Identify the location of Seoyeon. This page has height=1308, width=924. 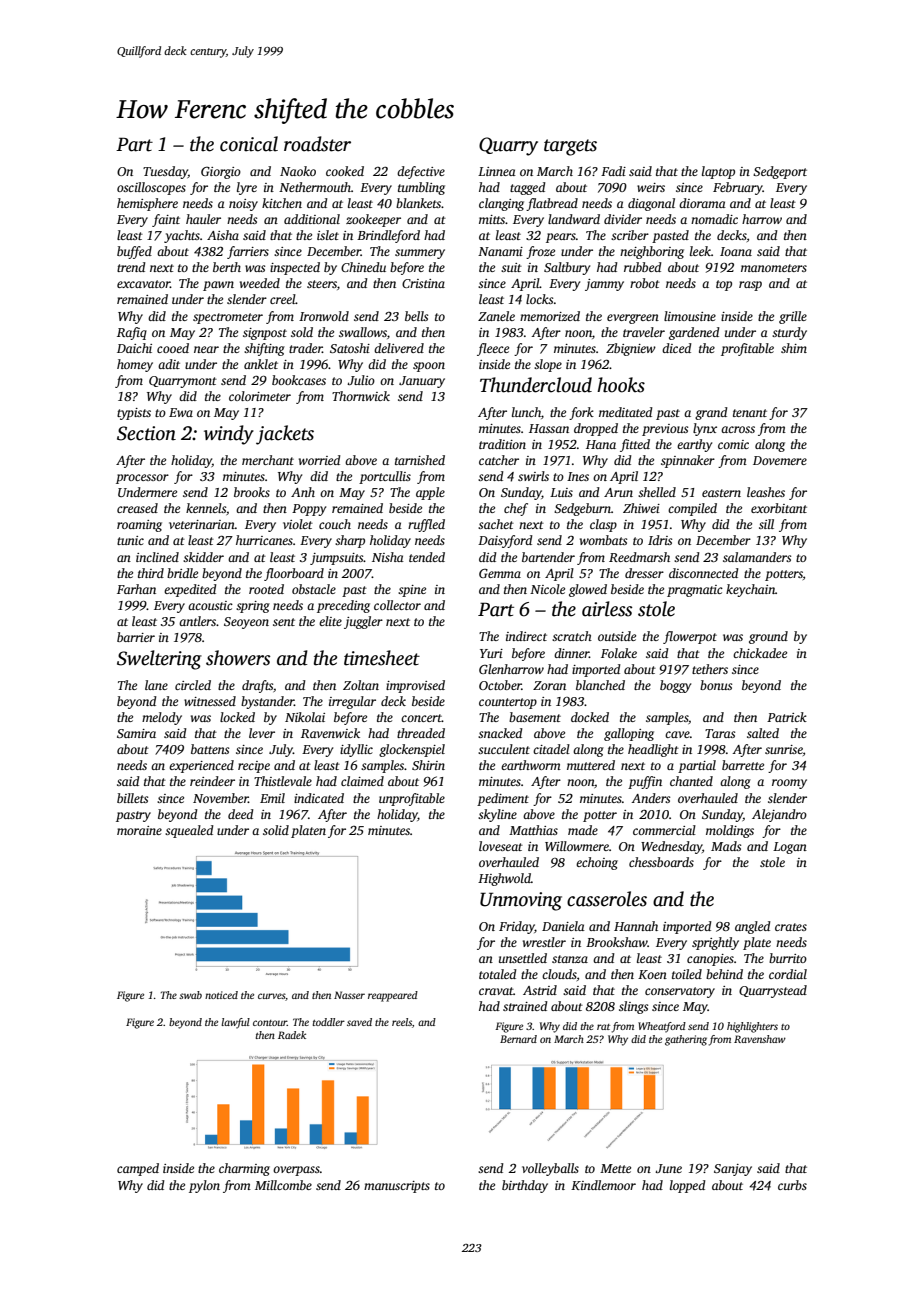
(246, 623).
